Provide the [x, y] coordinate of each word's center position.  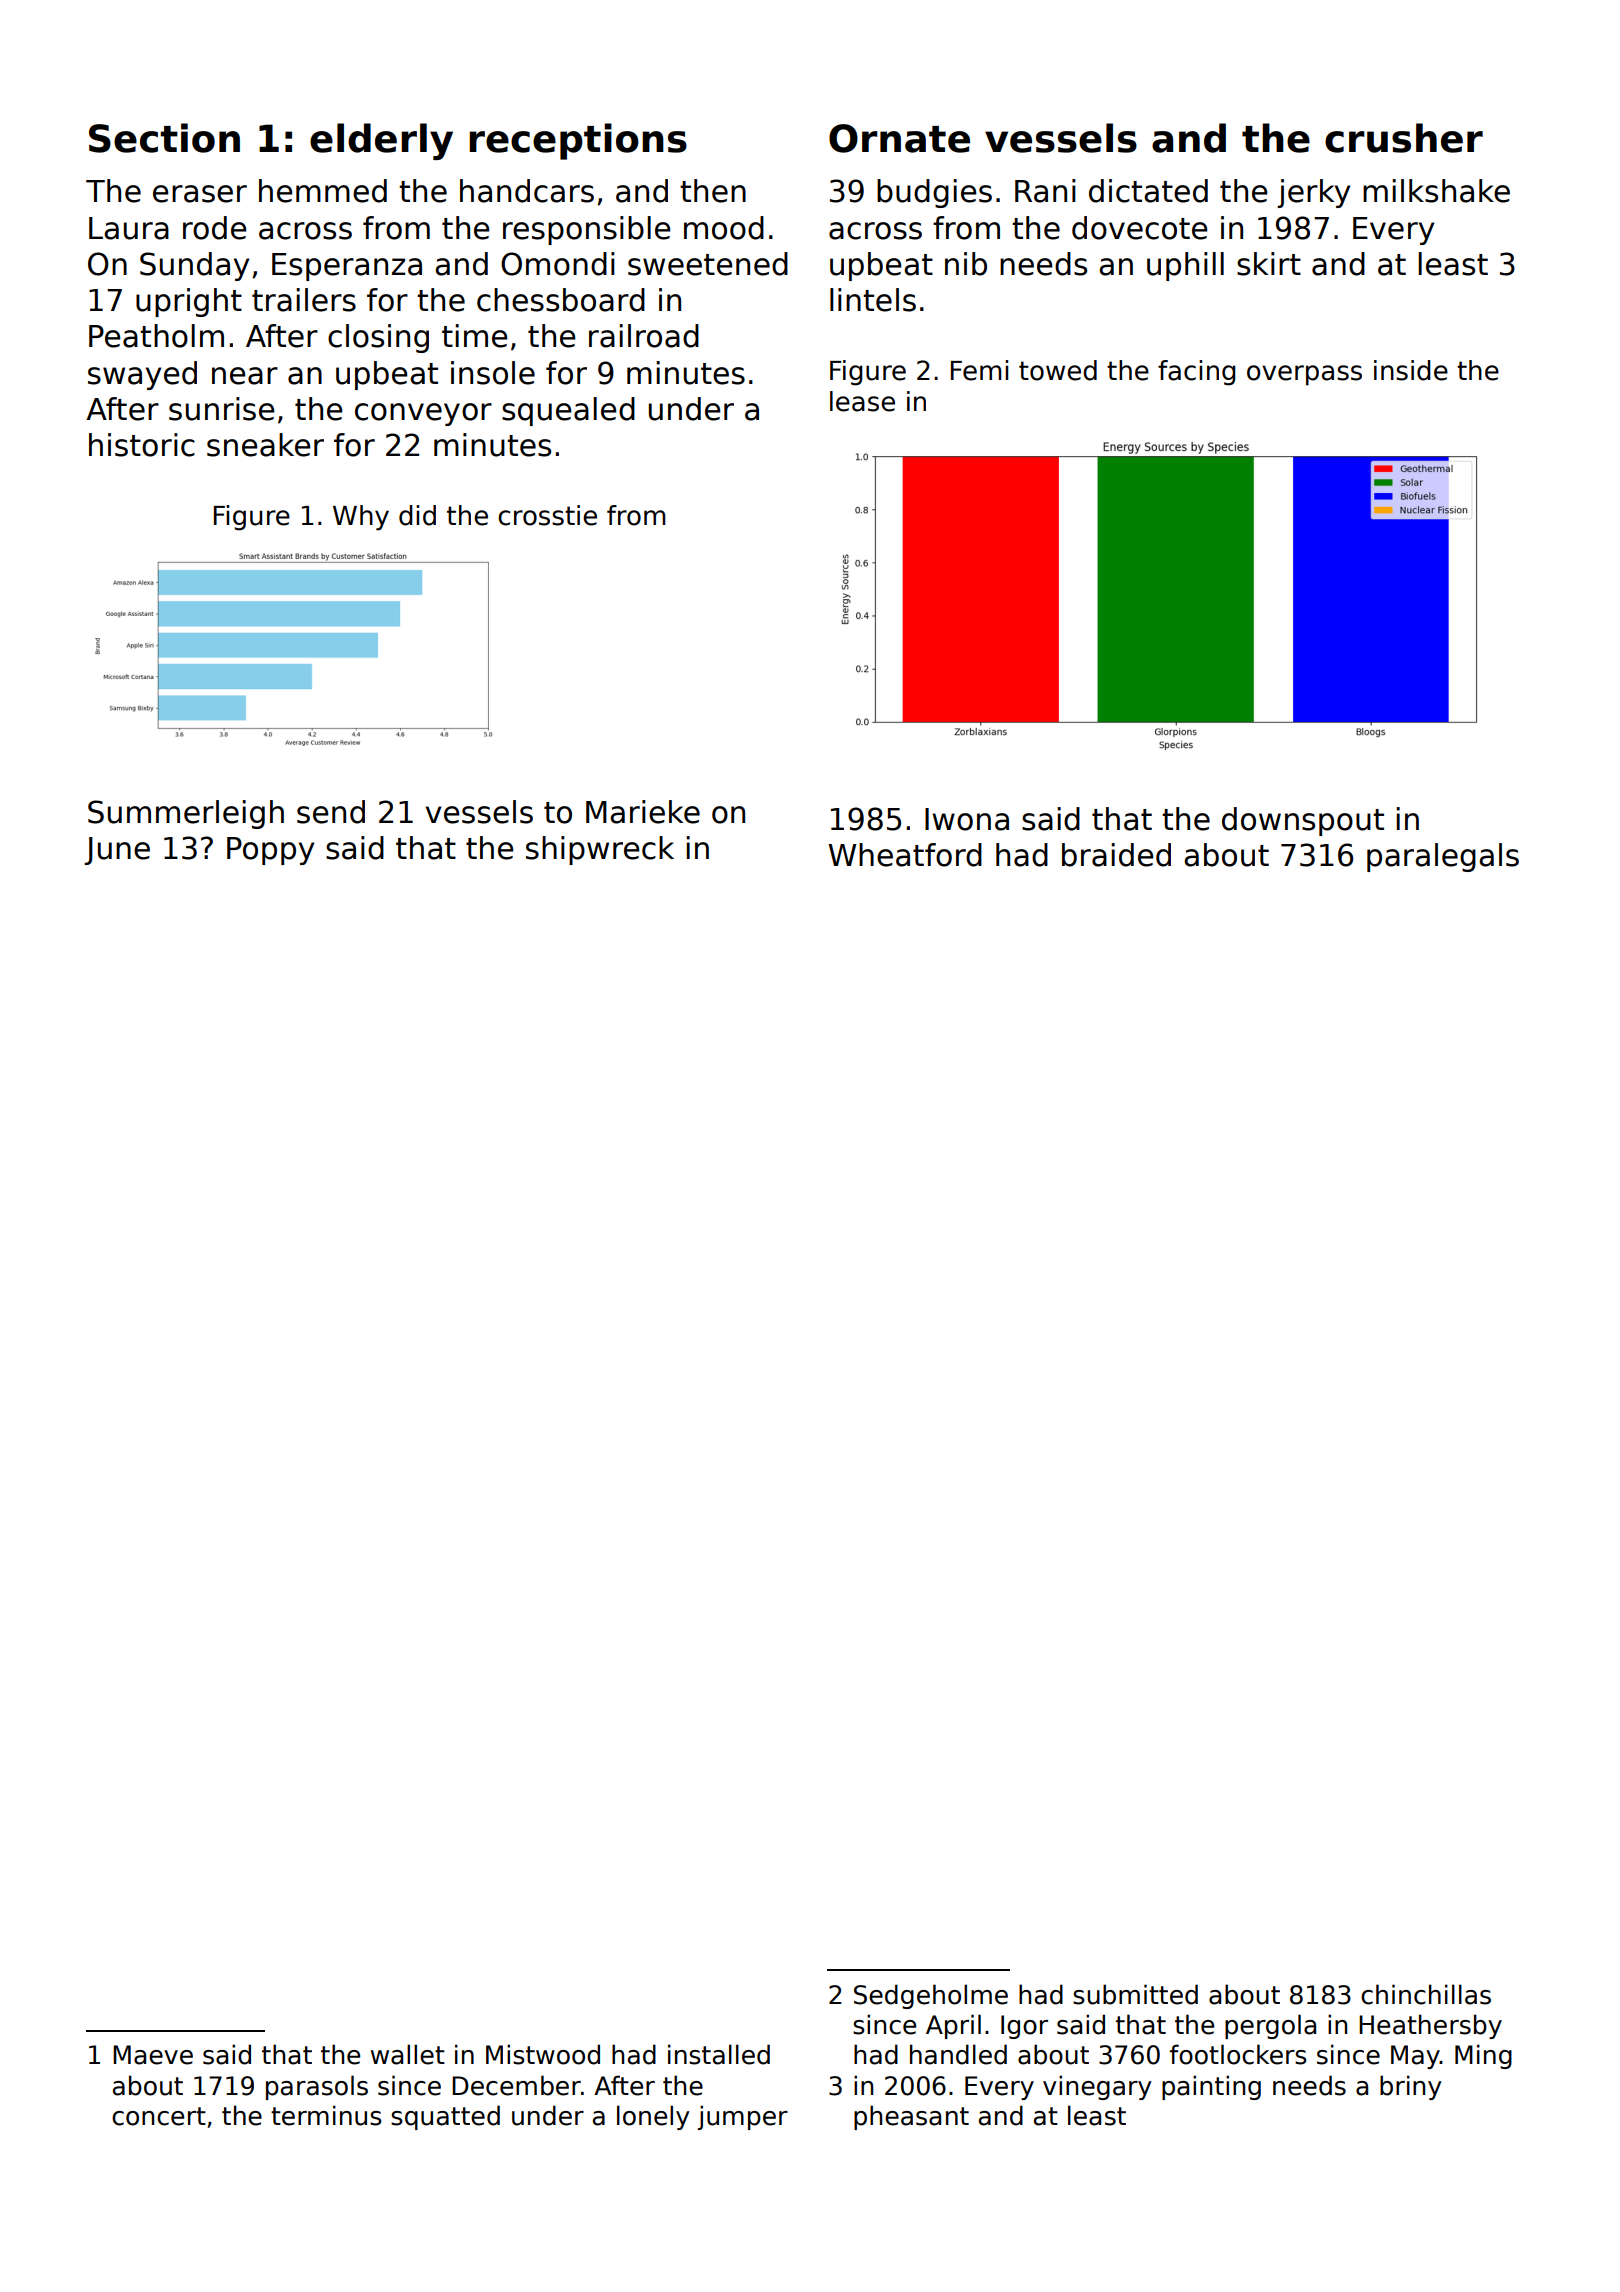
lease [862, 401]
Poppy [270, 851]
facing [1197, 373]
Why [361, 518]
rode [214, 228]
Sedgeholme [931, 1996]
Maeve [153, 2055]
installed [719, 2054]
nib [966, 264]
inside [1411, 370]
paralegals [1443, 857]
